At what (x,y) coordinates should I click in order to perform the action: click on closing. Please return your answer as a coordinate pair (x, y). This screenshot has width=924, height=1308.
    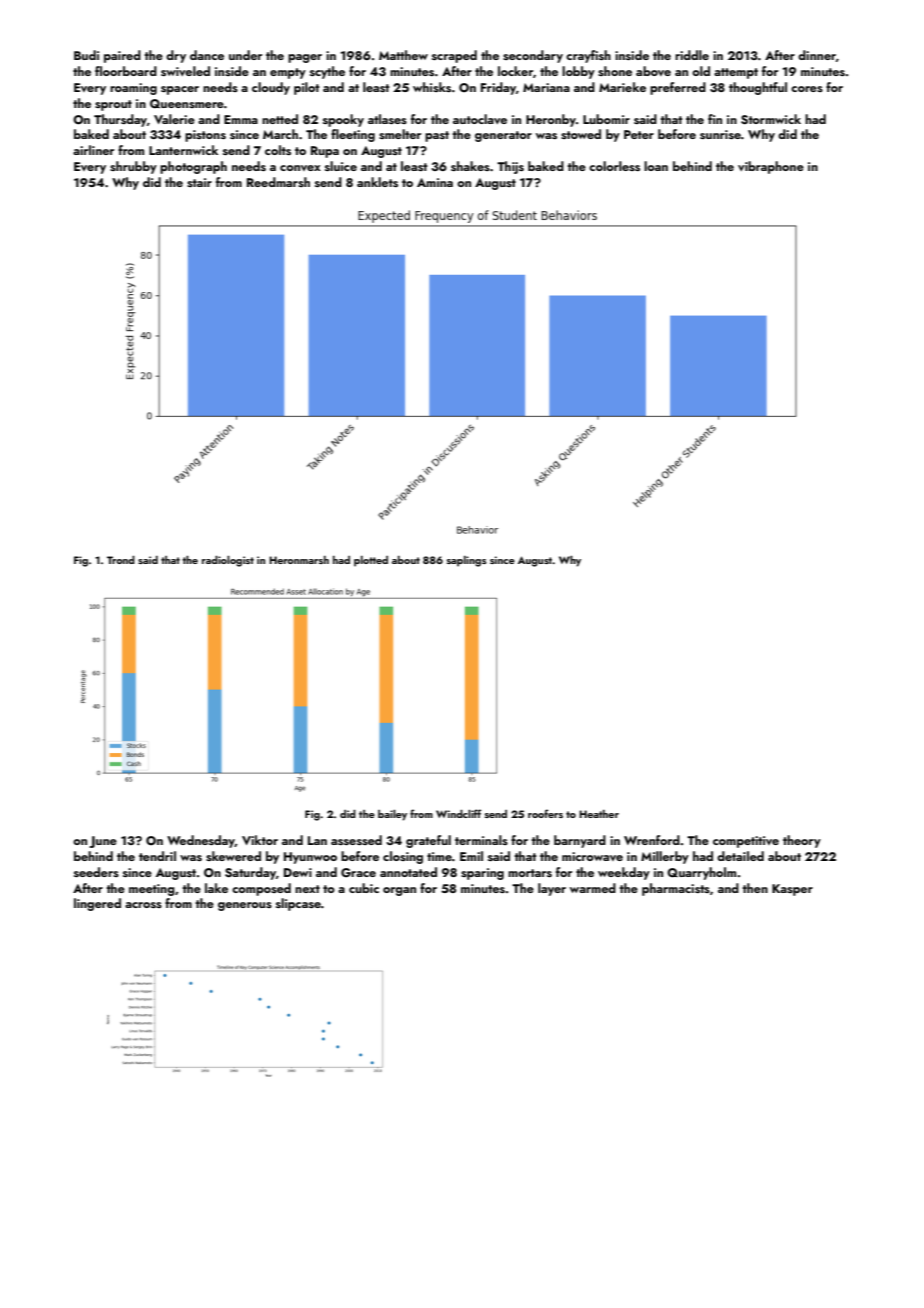
    Looking at the image, I should click on (403, 857).
